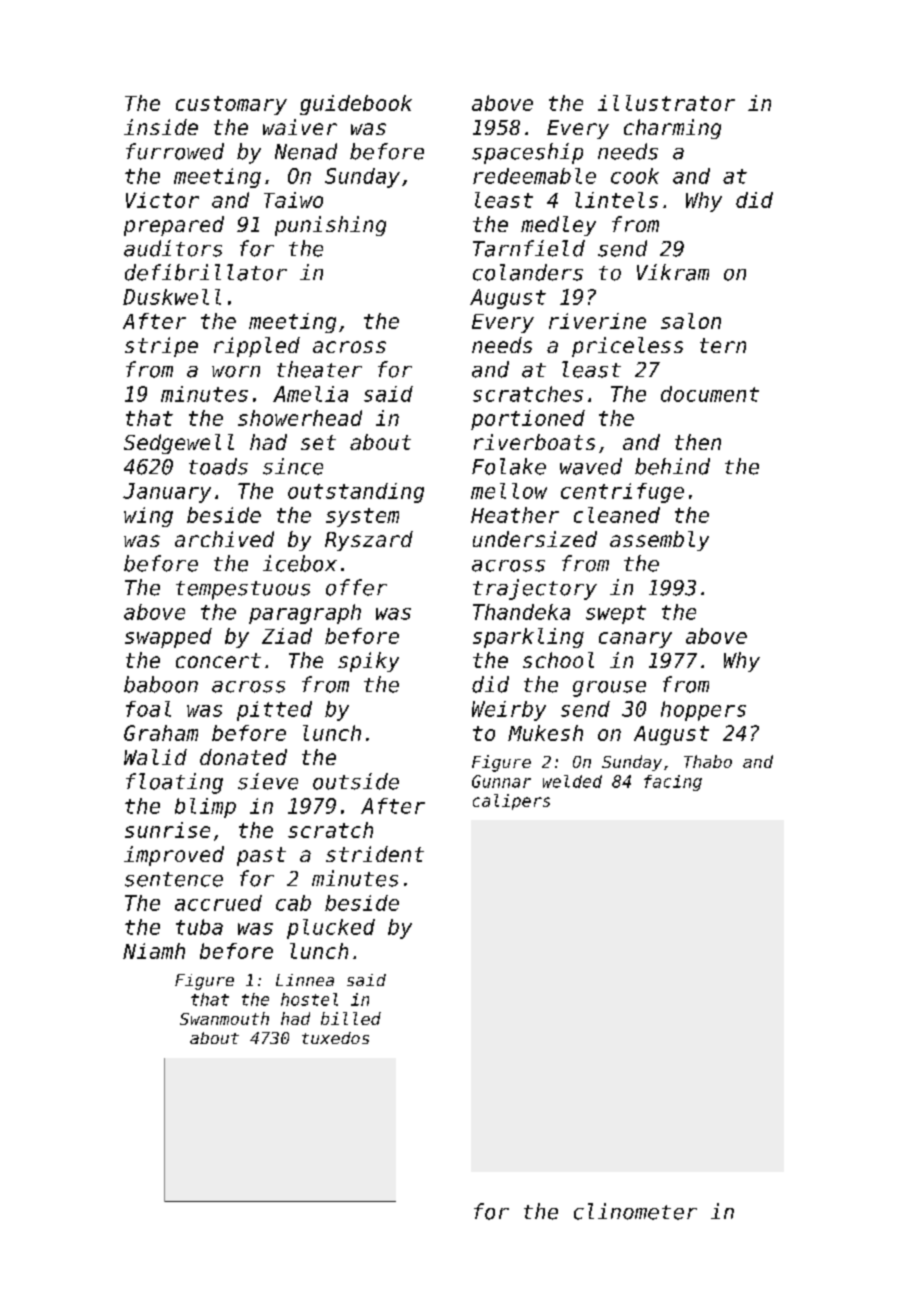 Image resolution: width=908 pixels, height=1316 pixels. What do you see at coordinates (528, 420) in the screenshot?
I see `portioned` at bounding box center [528, 420].
